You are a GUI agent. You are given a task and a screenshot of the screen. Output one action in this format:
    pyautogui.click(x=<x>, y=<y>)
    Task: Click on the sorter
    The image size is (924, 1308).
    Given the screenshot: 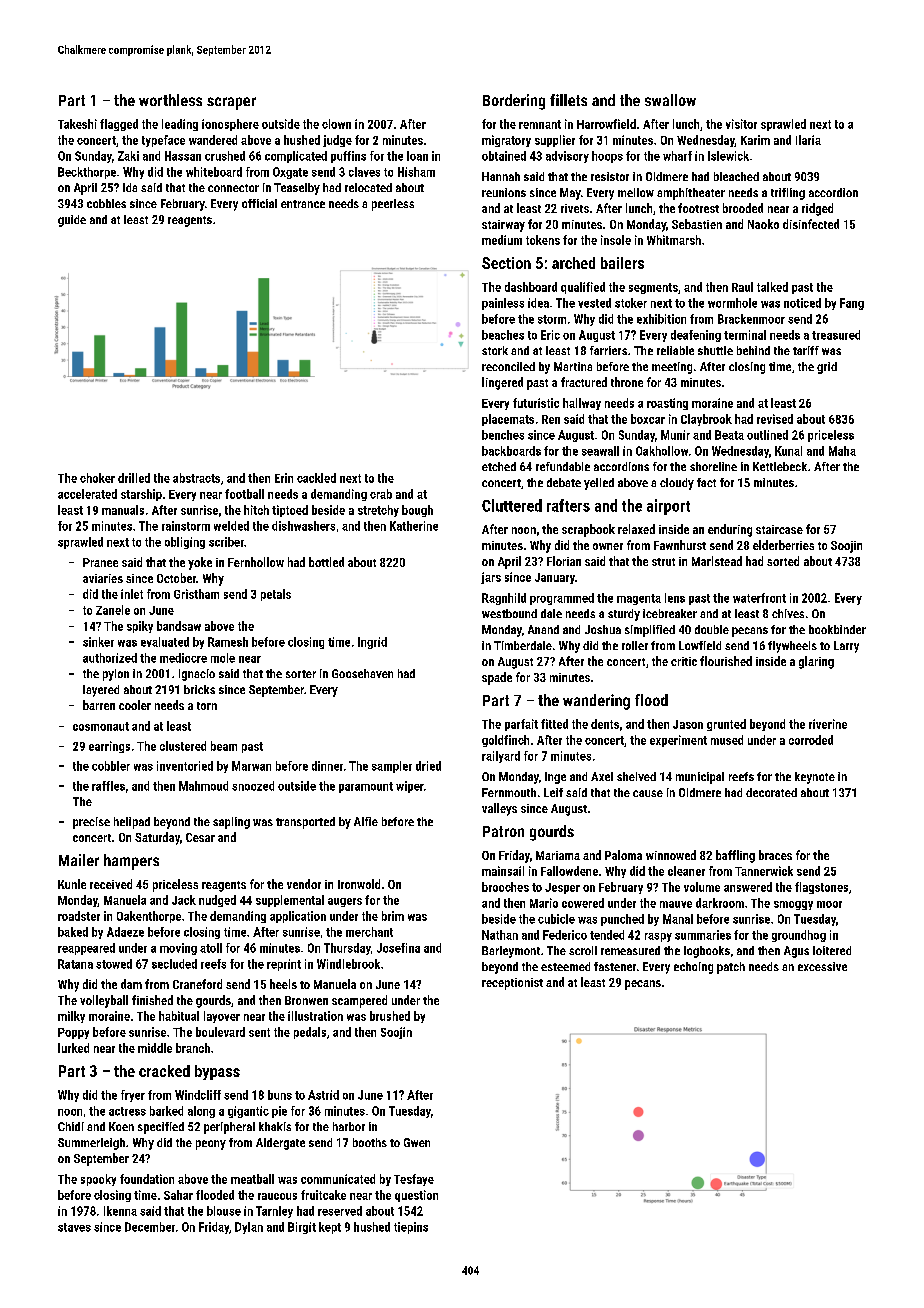 What is the action you would take?
    pyautogui.click(x=301, y=674)
